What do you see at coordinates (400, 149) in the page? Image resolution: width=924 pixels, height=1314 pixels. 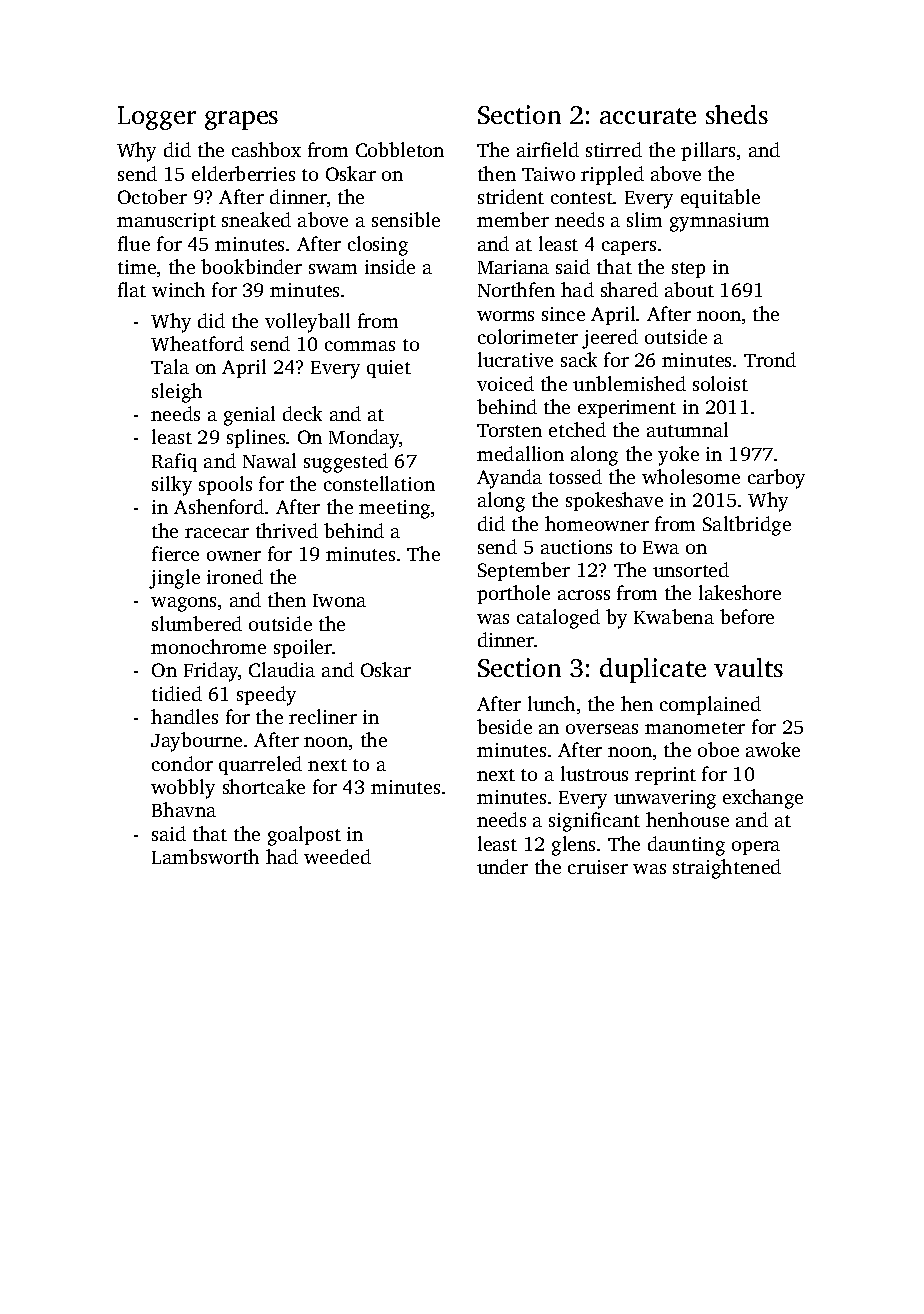 I see `Cobbleton` at bounding box center [400, 149].
